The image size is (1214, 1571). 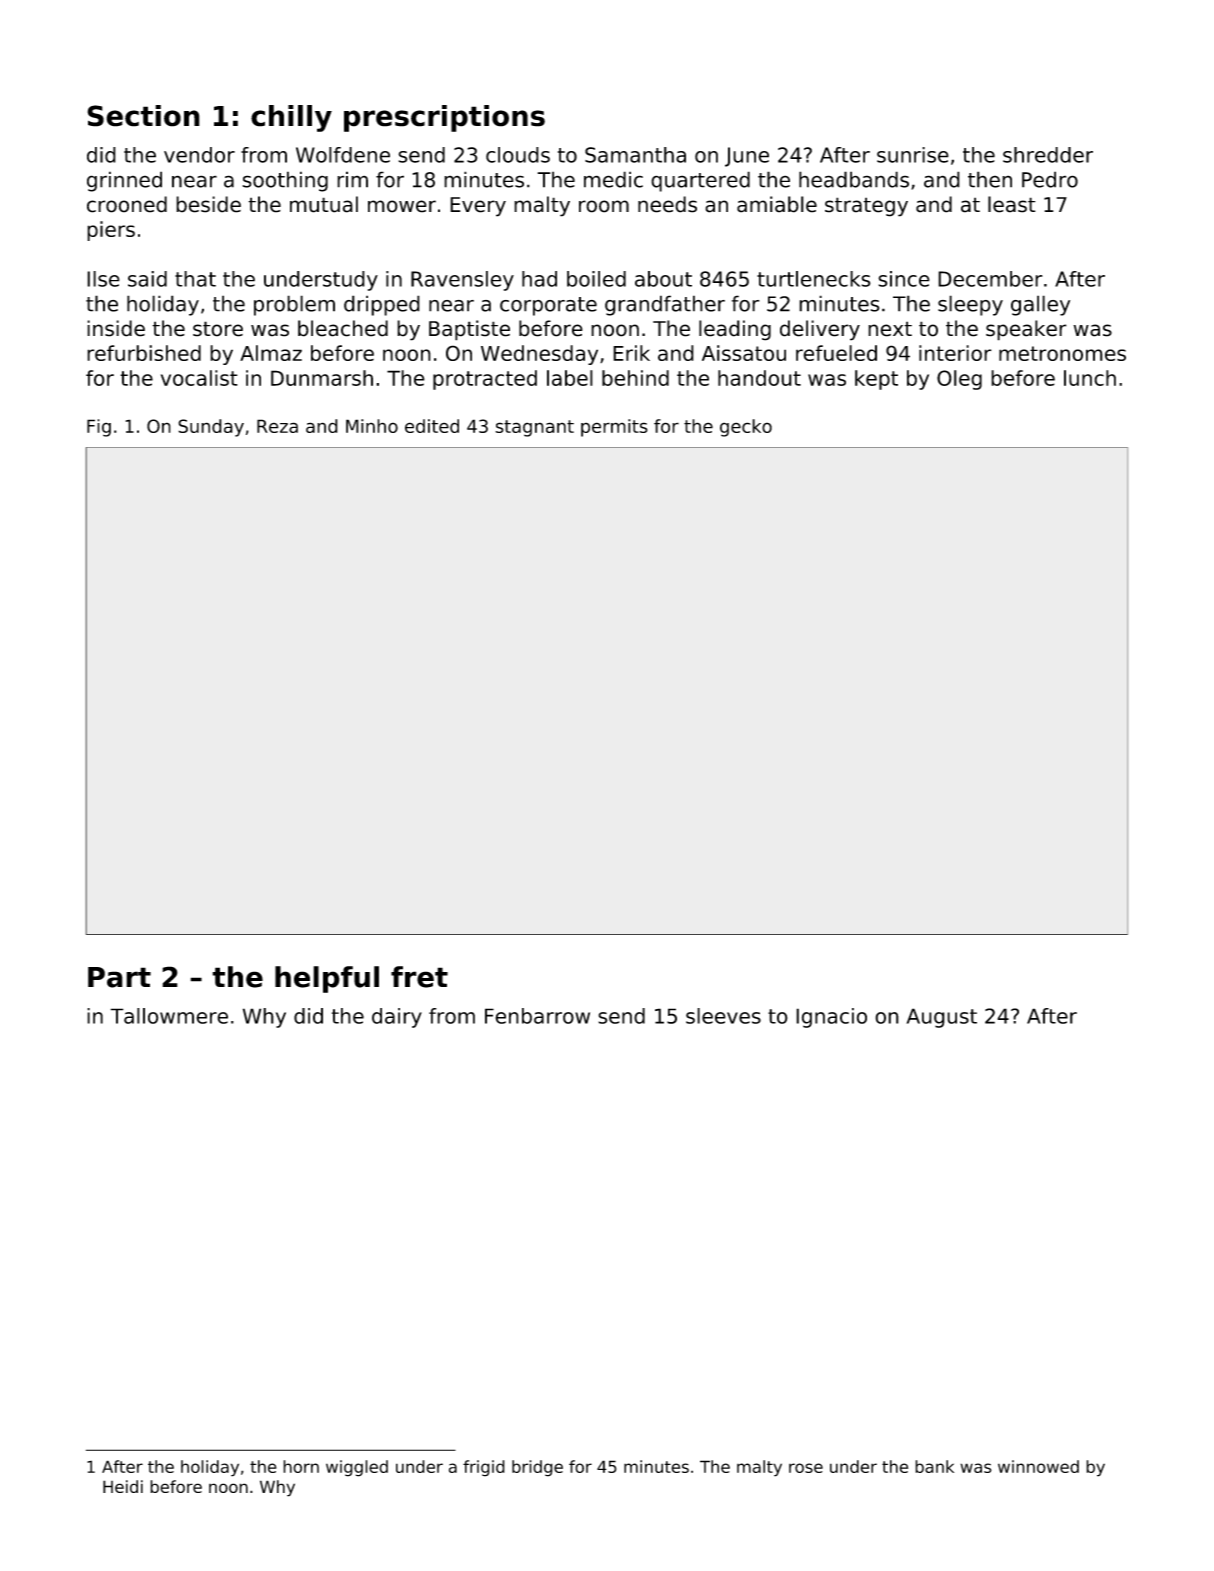 I want to click on Ignacio, so click(x=831, y=1018).
